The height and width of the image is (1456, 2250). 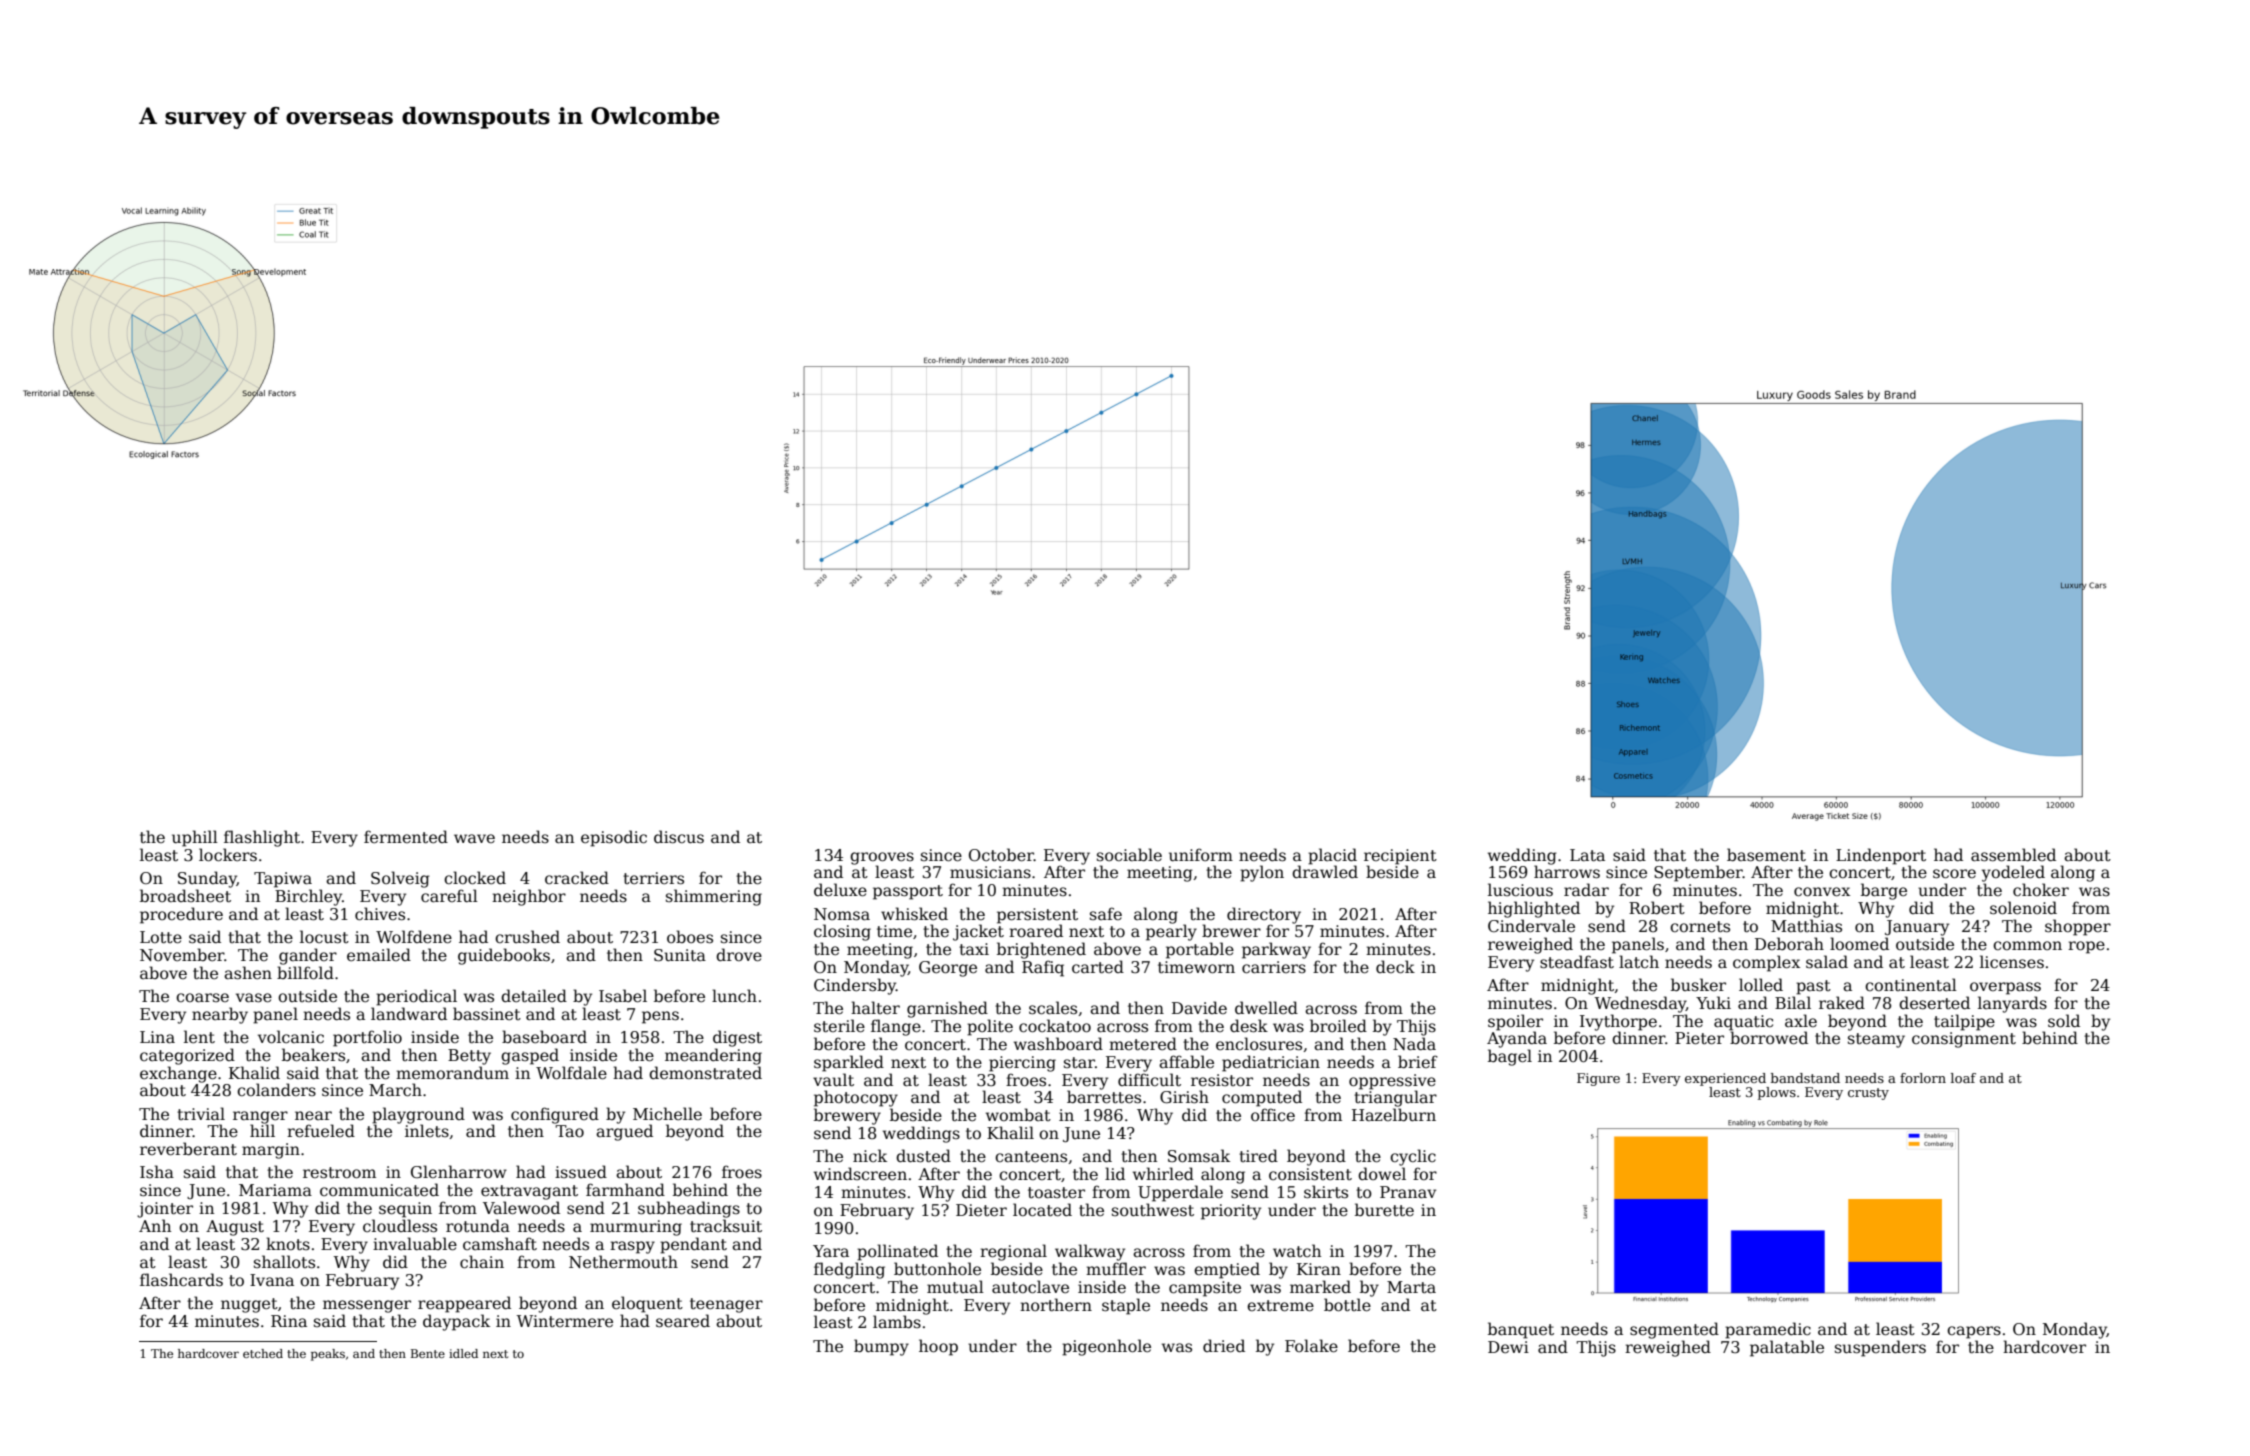 What do you see at coordinates (1699, 1038) in the image?
I see `Pieter` at bounding box center [1699, 1038].
